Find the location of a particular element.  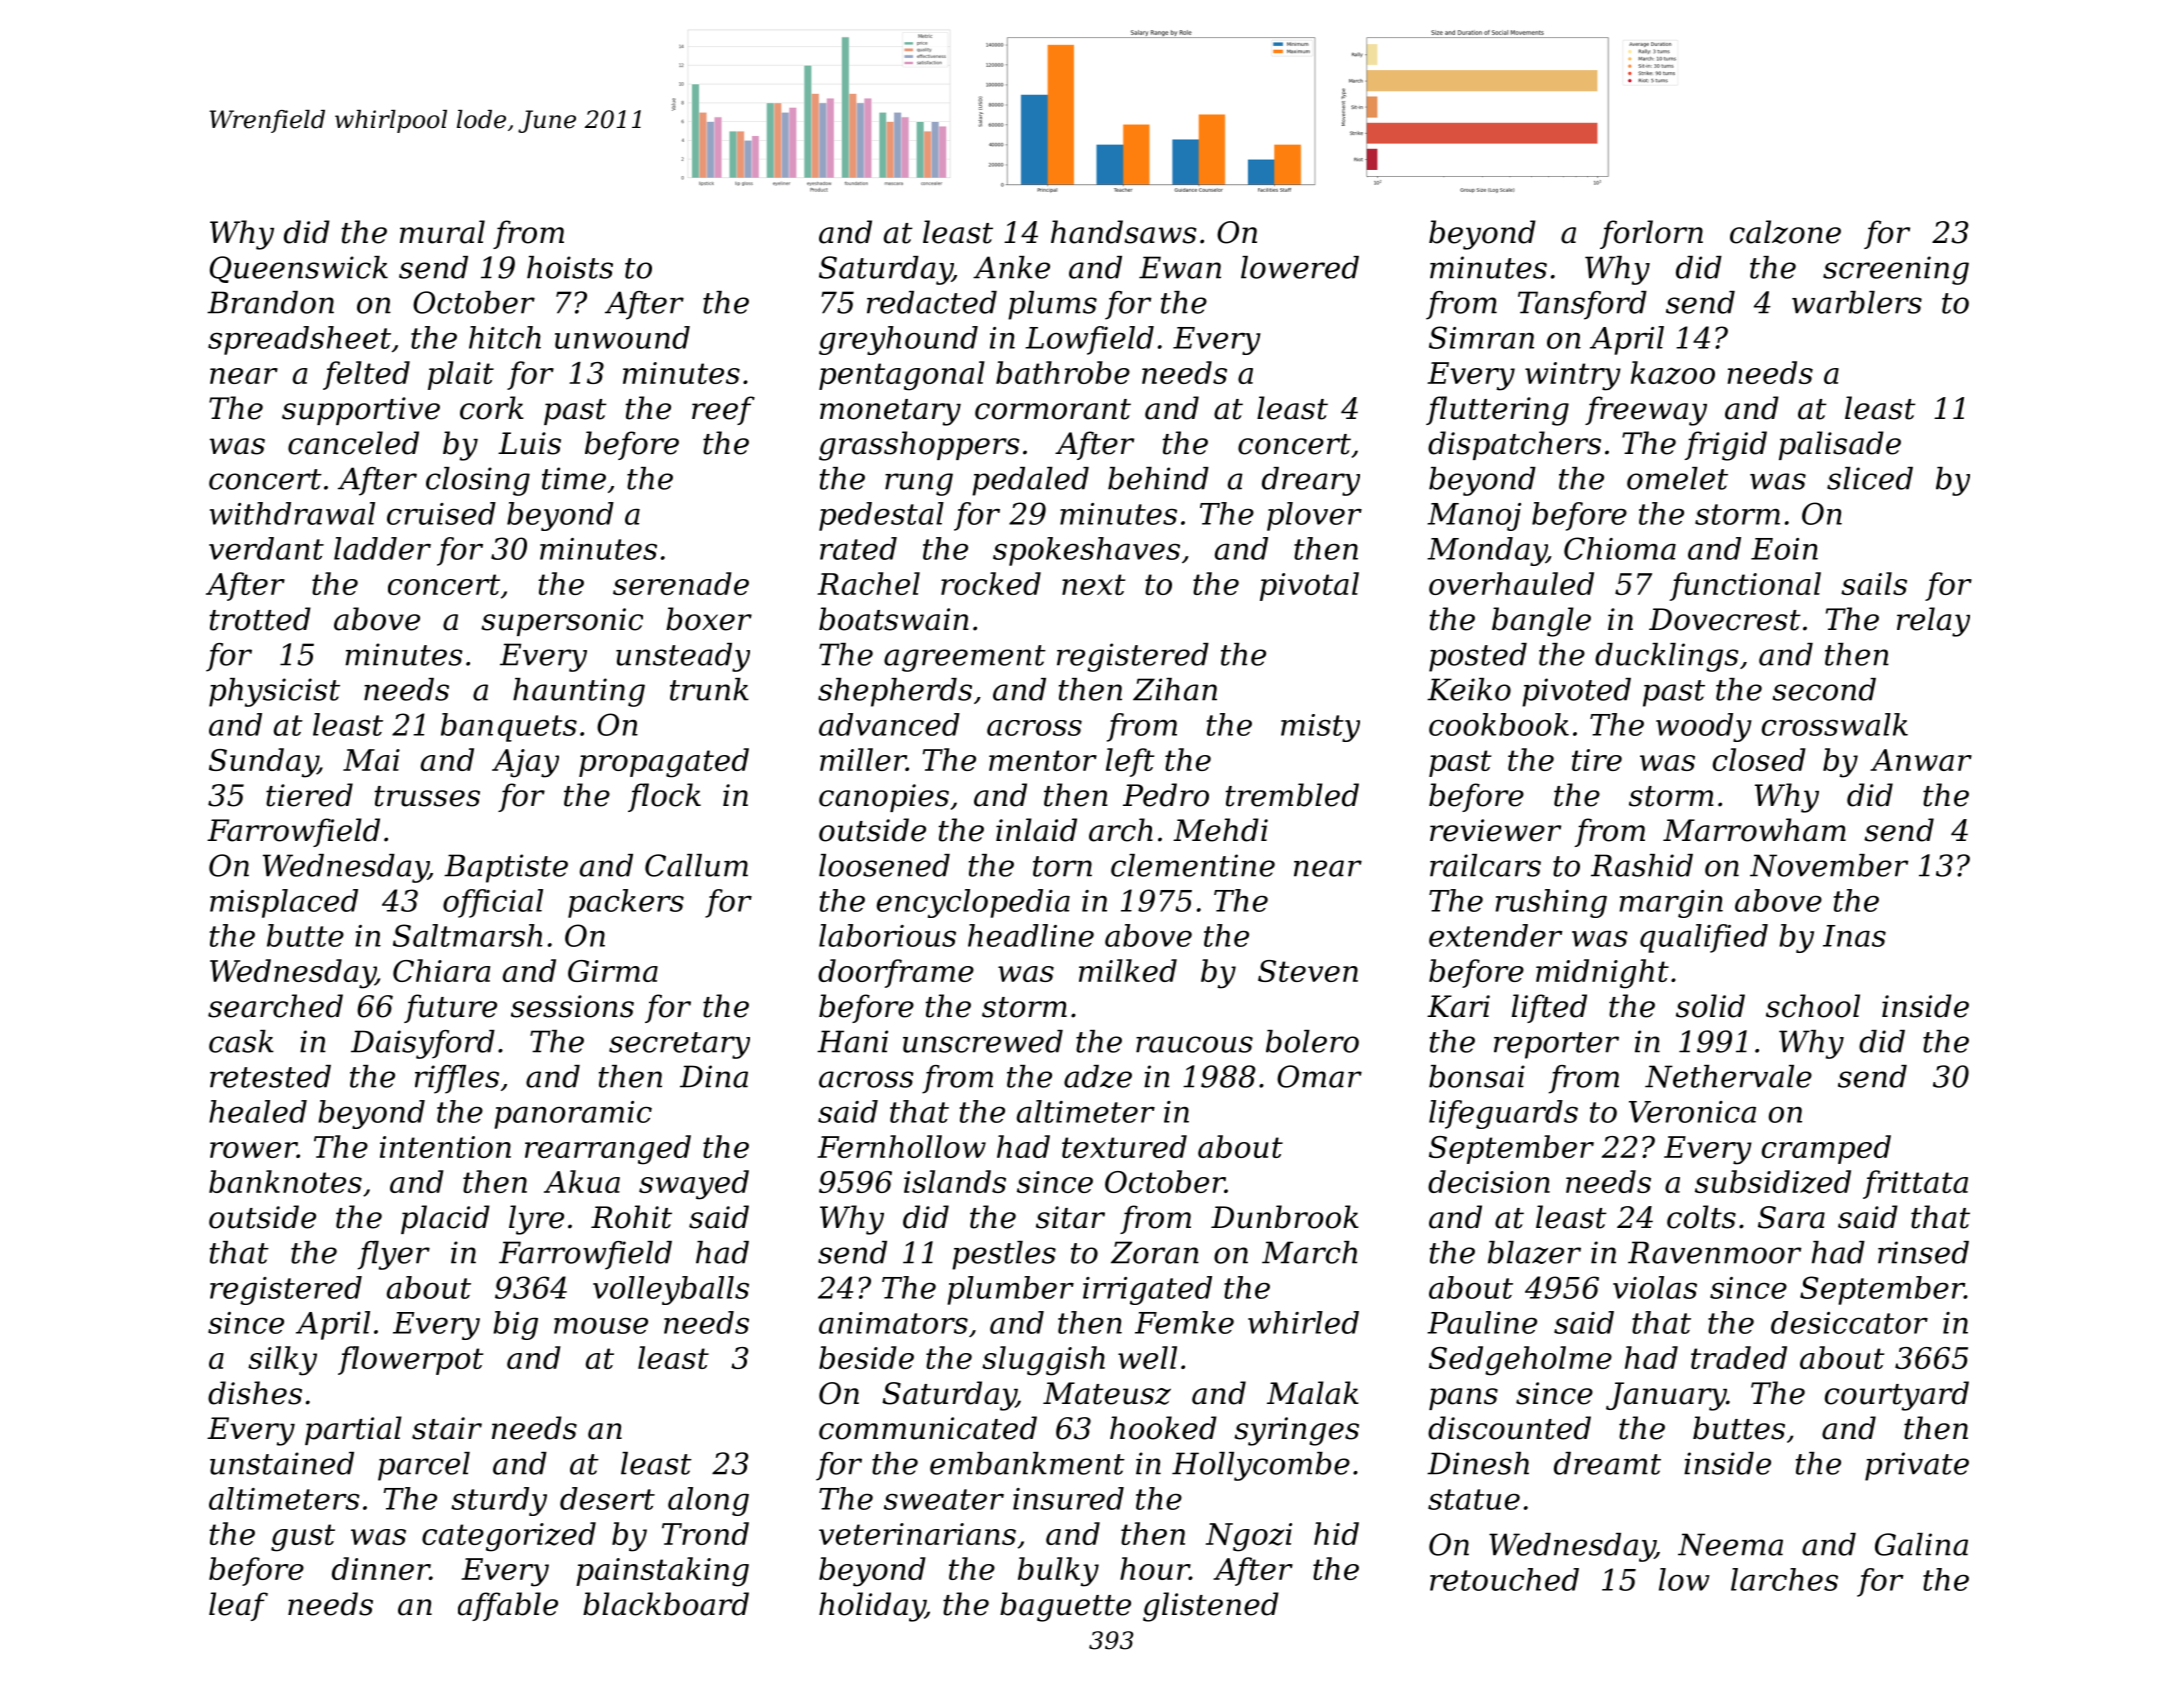

riffles is located at coordinates (457, 1079).
